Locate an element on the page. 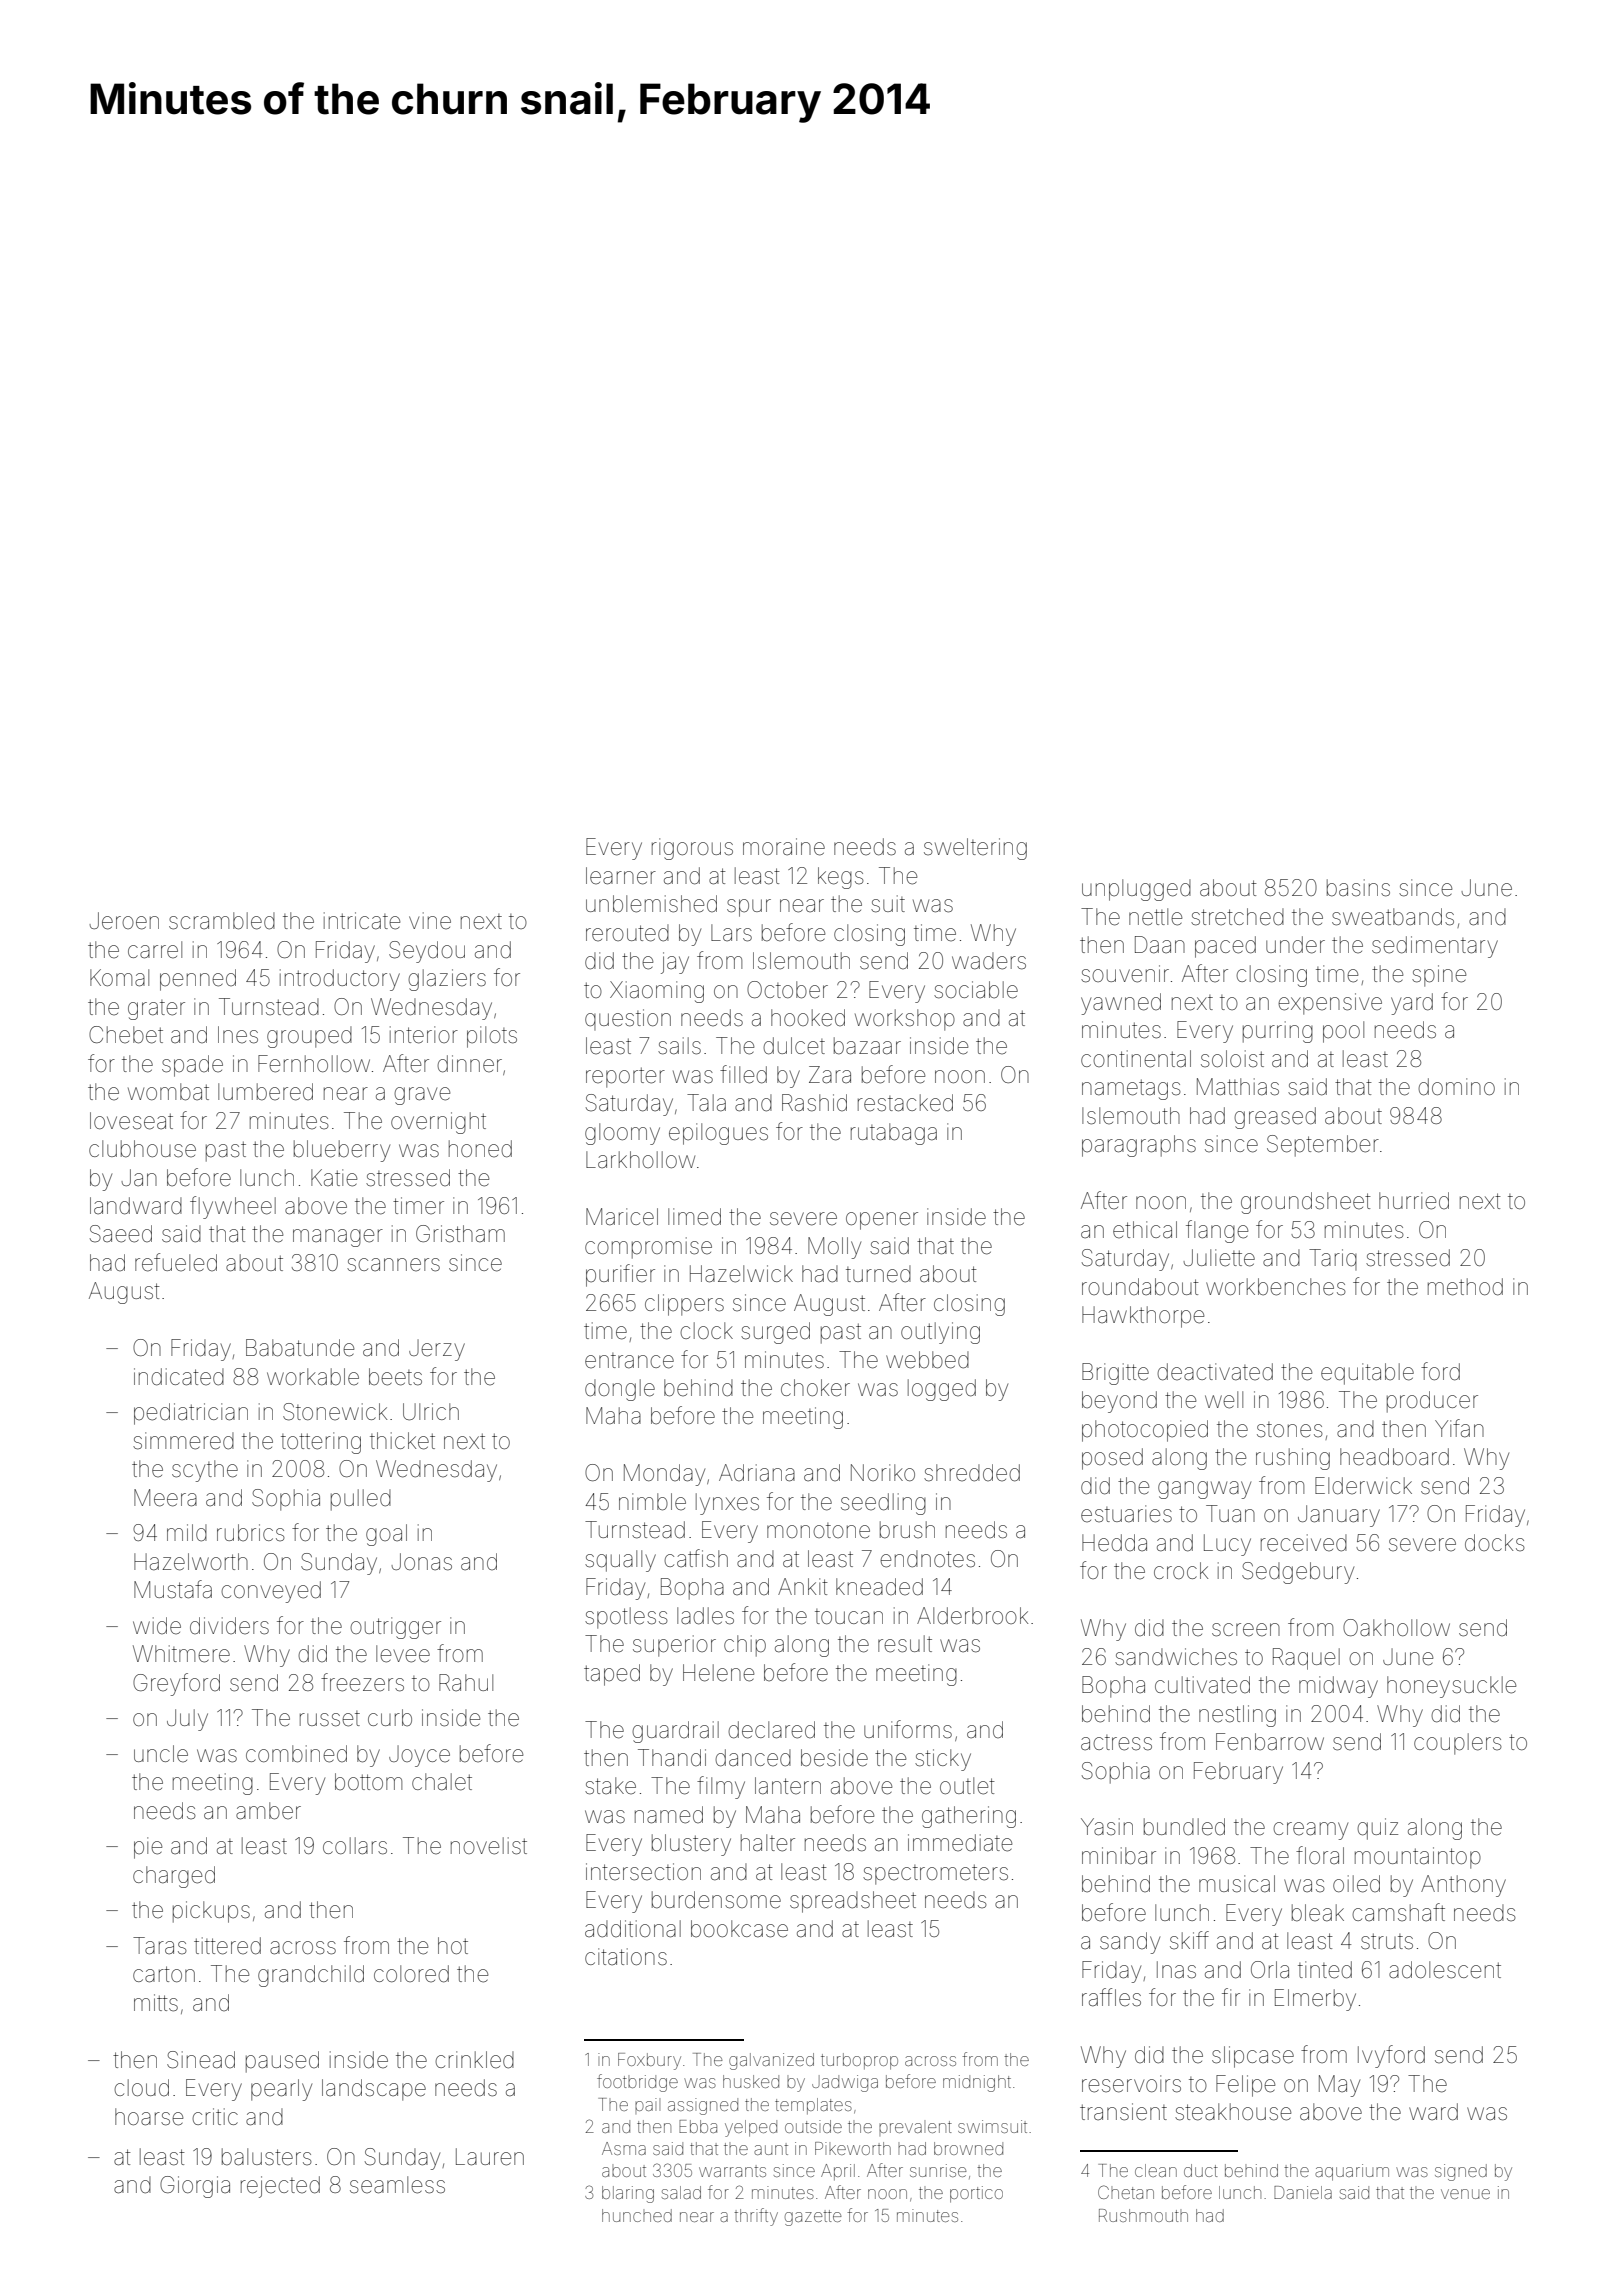 The height and width of the image is (2292, 1620). outlet is located at coordinates (967, 1786).
